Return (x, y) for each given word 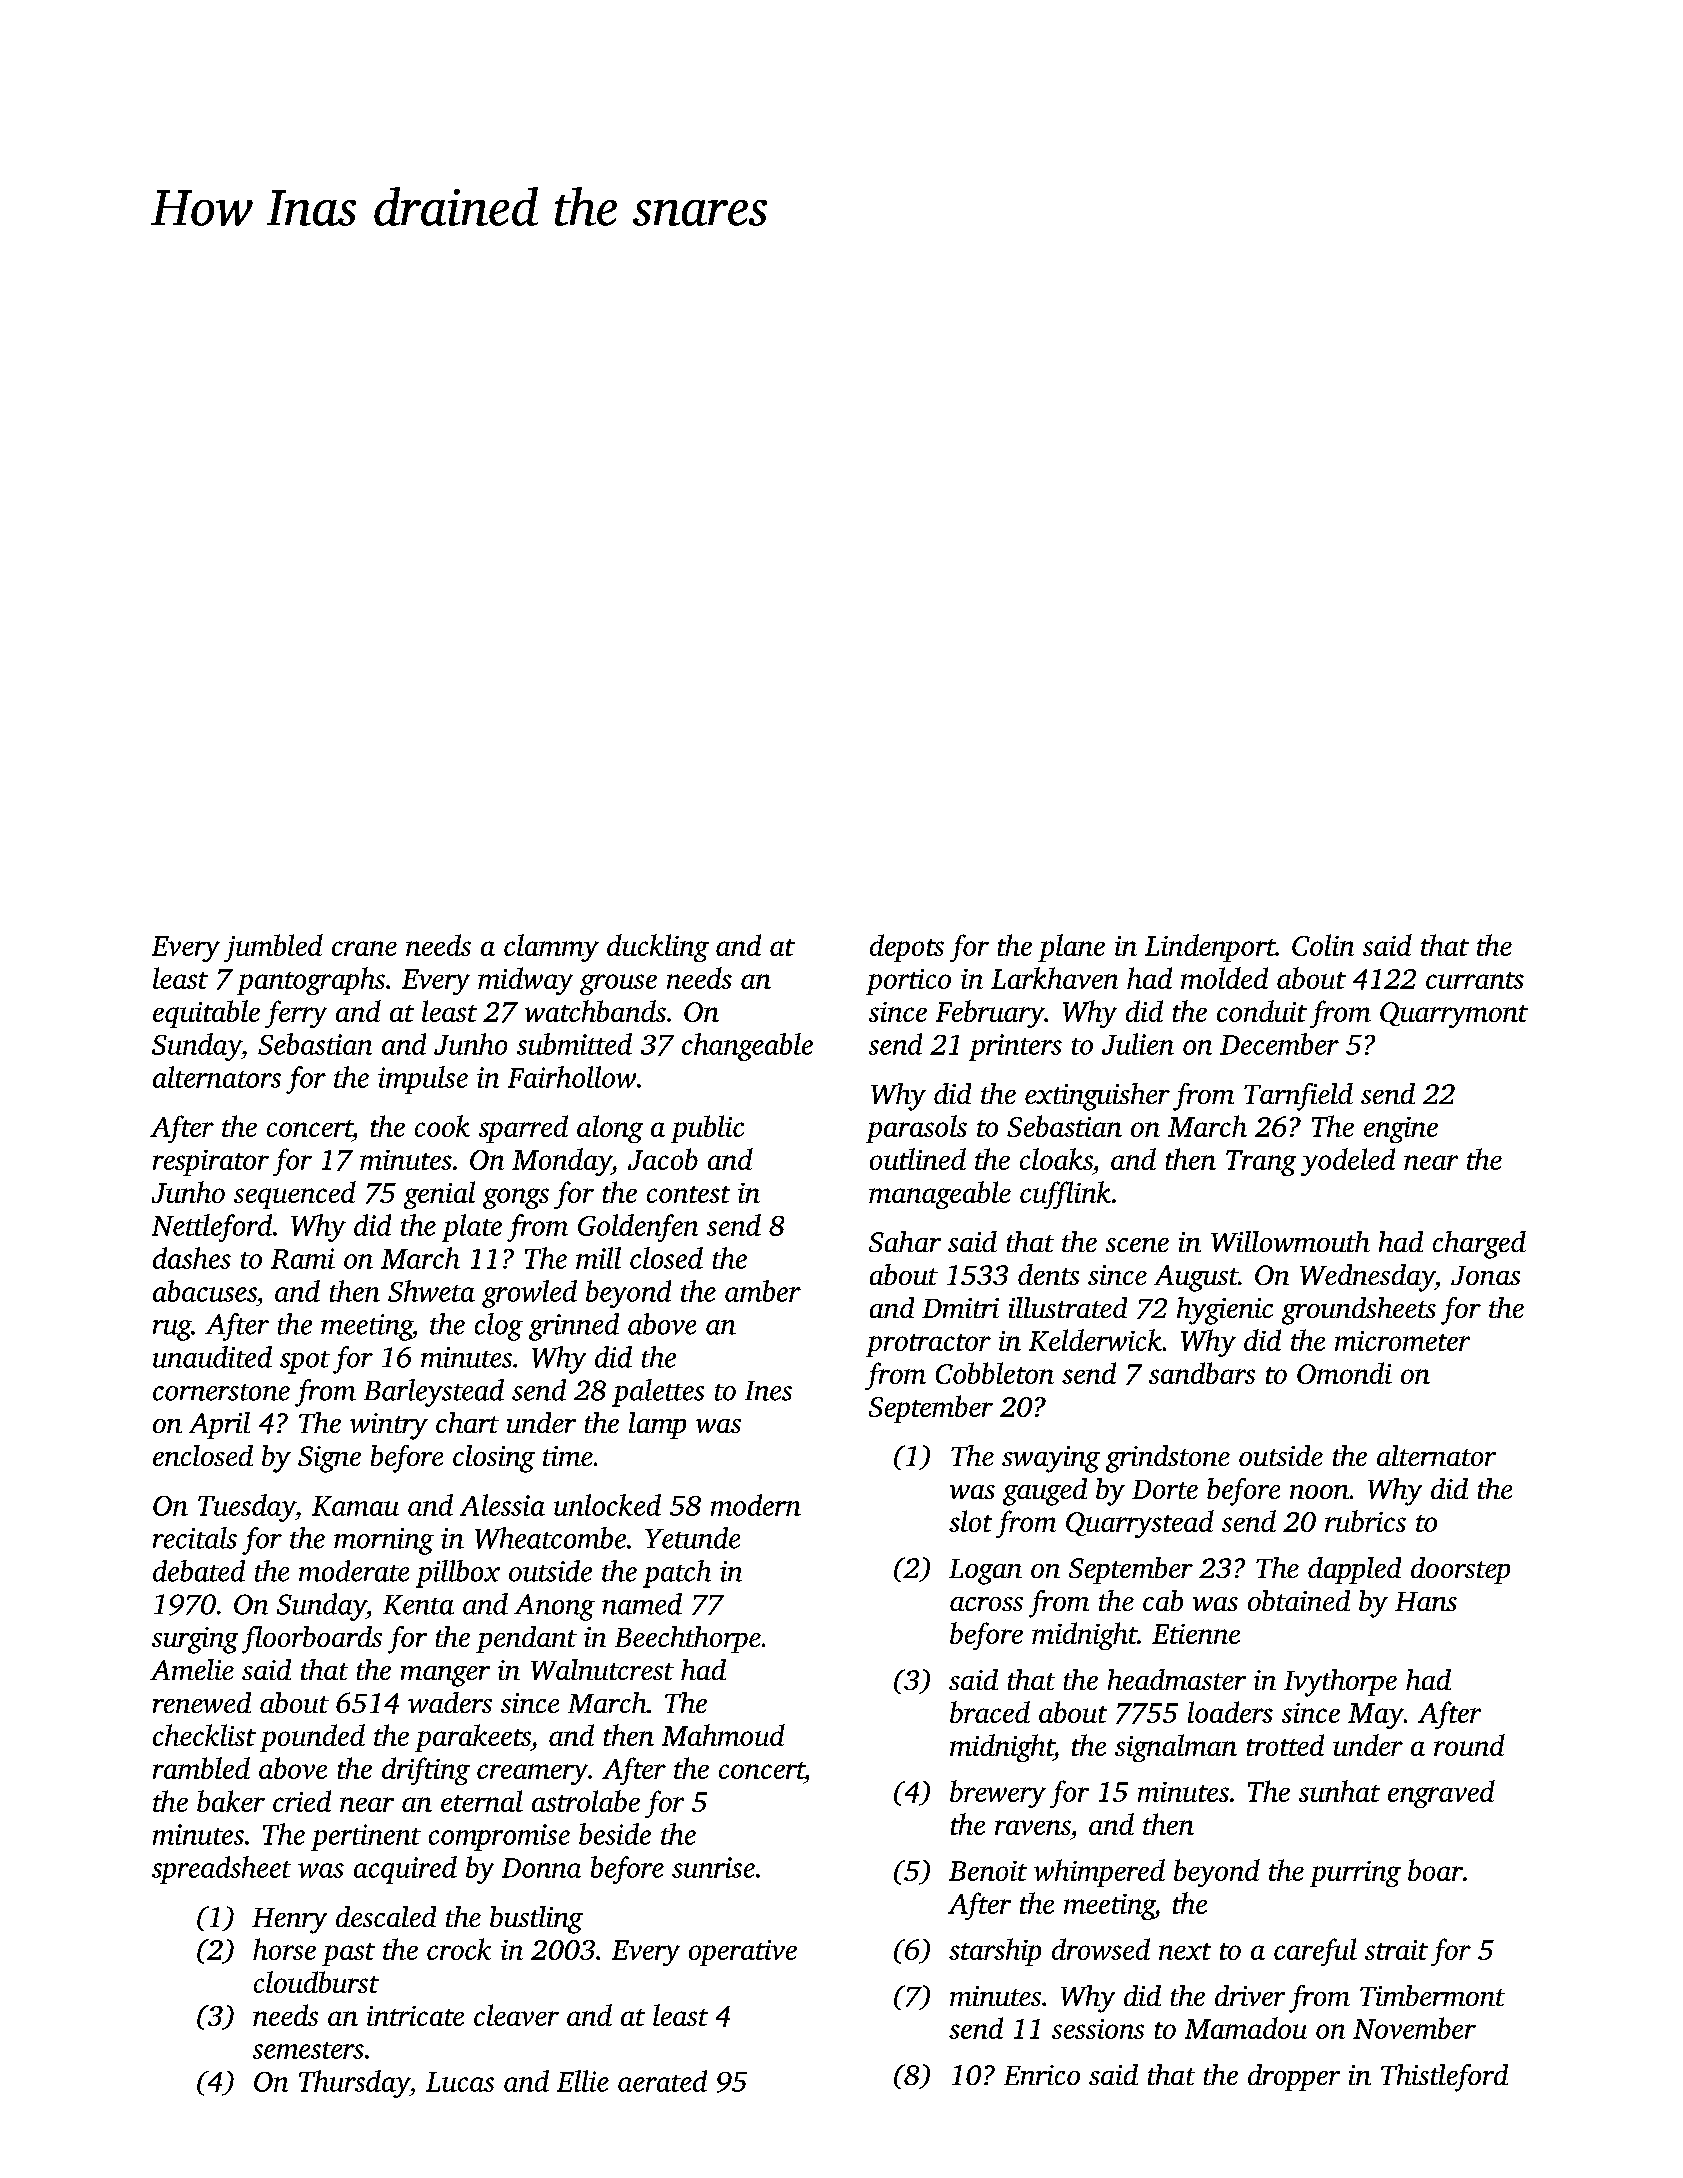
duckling (658, 948)
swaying (1051, 1459)
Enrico (1042, 2075)
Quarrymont (1454, 1015)
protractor (928, 1345)
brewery (998, 1794)
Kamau (355, 1506)
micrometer (1402, 1341)
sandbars (1202, 1373)
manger (445, 1676)
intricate (415, 2016)
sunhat (1339, 1791)
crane (364, 948)
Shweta (431, 1291)
